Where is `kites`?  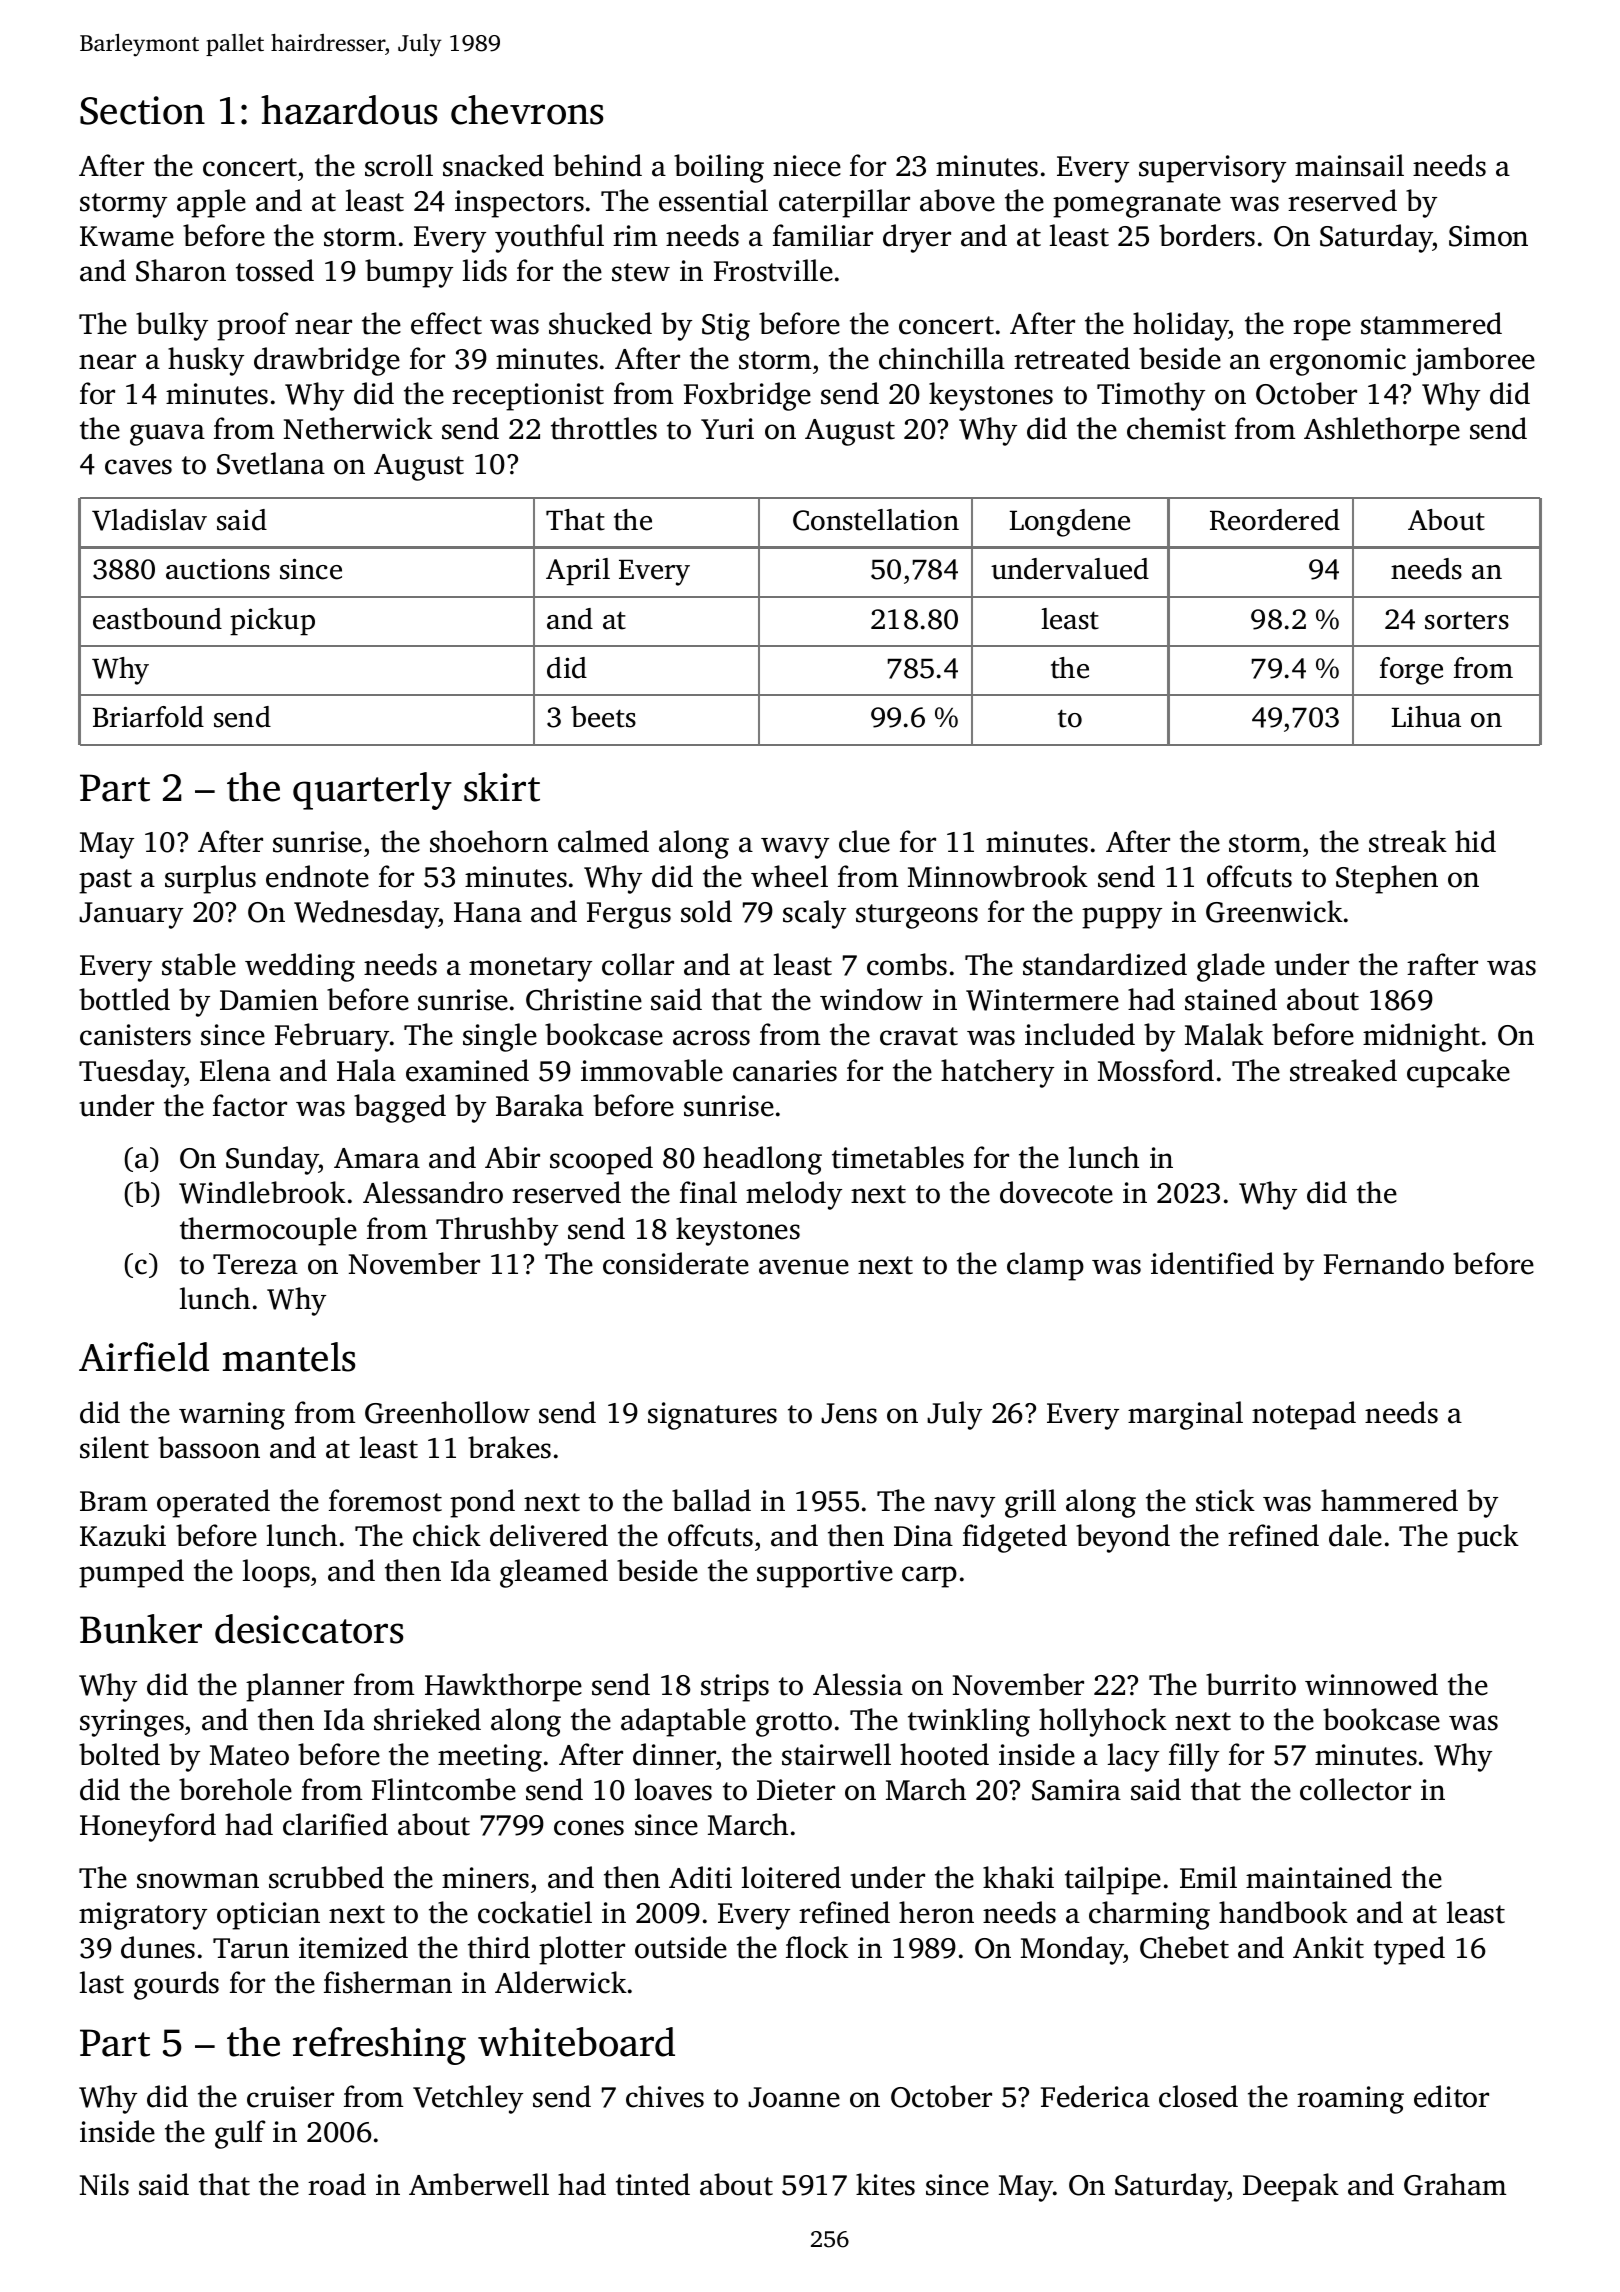 kites is located at coordinates (885, 2184).
